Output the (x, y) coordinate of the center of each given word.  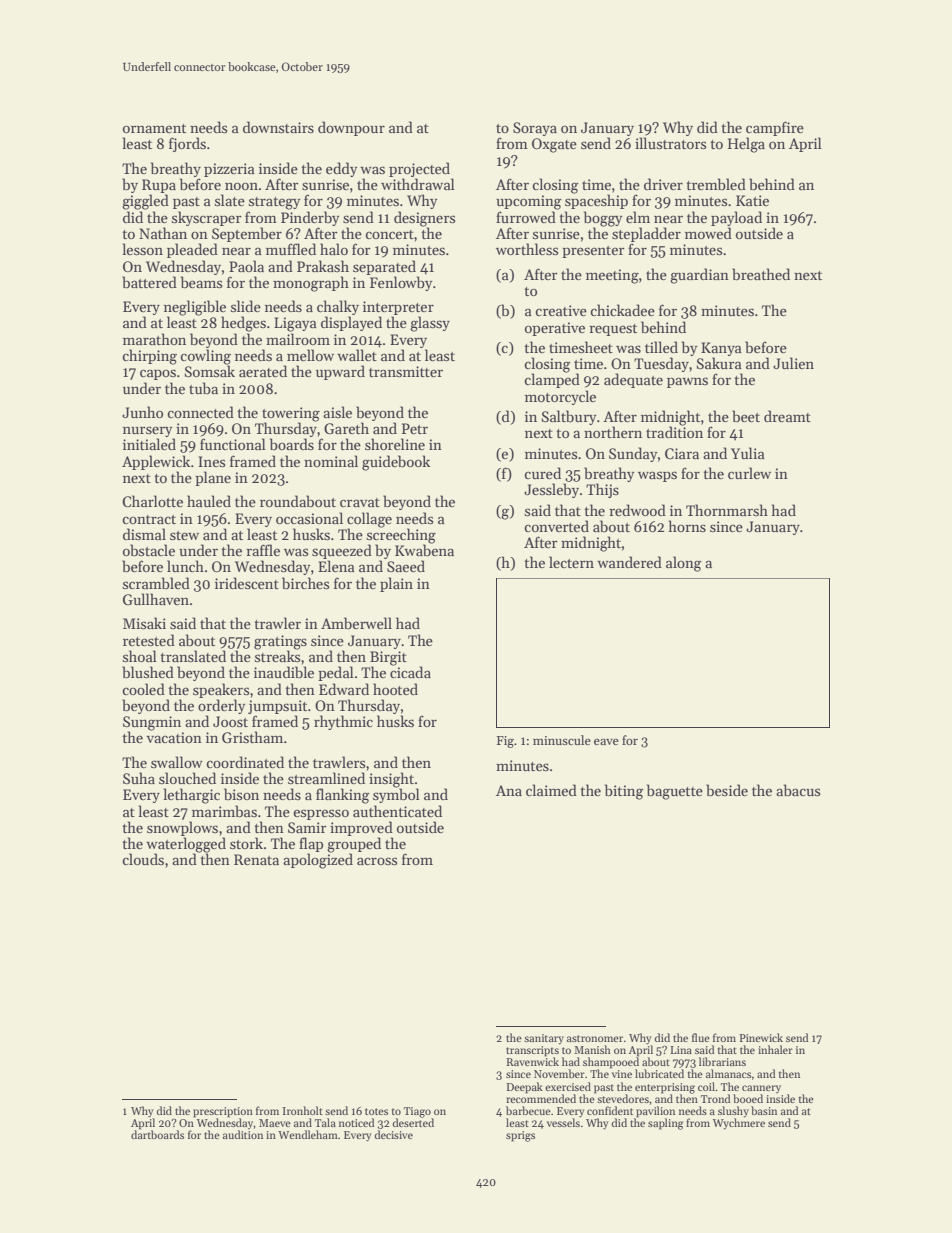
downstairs (278, 127)
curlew (749, 473)
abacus (798, 790)
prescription (223, 1112)
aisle (337, 412)
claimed (551, 790)
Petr (415, 428)
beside (727, 790)
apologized (318, 861)
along (684, 564)
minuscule (562, 740)
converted (556, 526)
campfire (775, 128)
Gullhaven (156, 599)
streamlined (326, 778)
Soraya (535, 129)
